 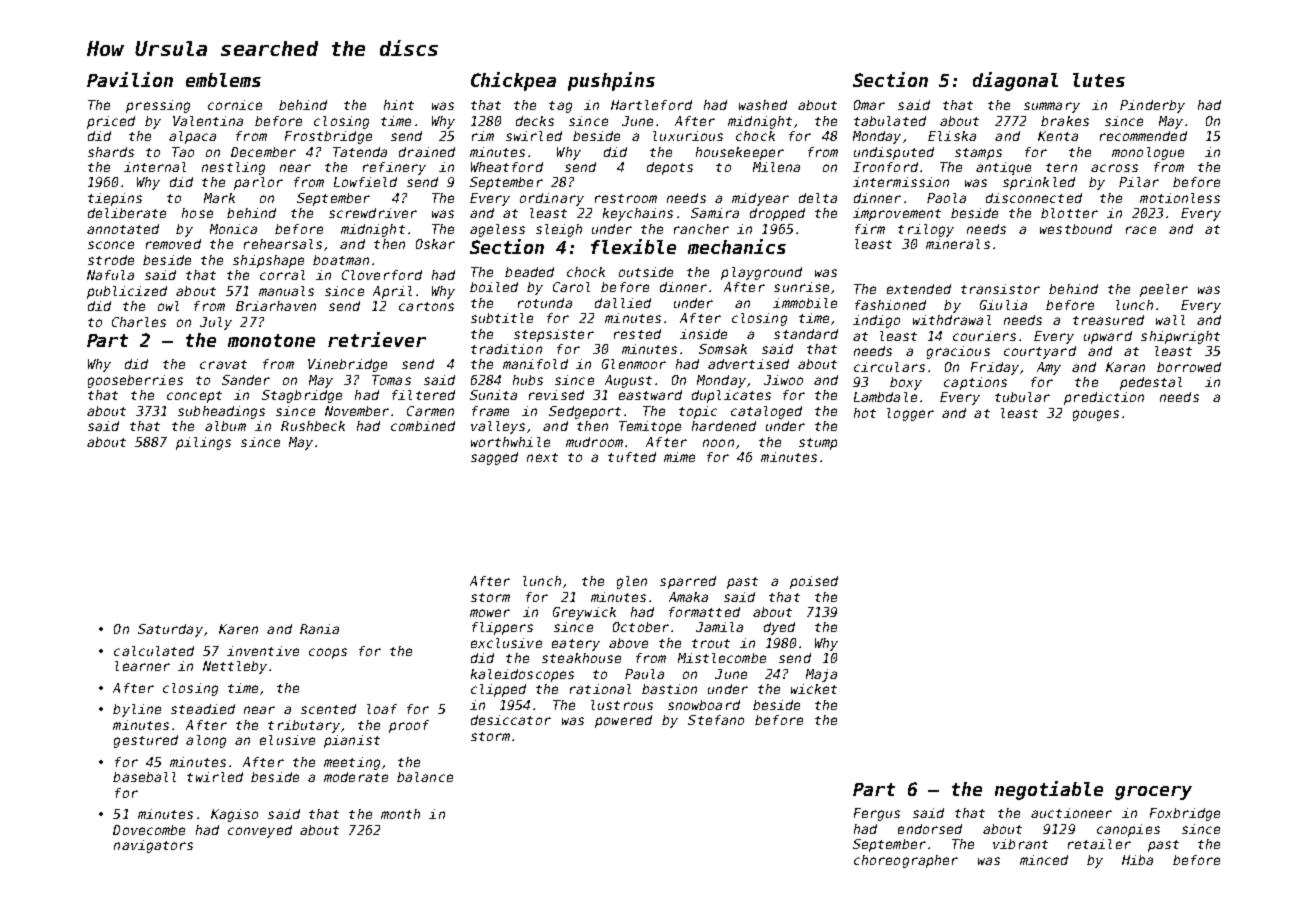 What do you see at coordinates (260, 831) in the document?
I see `conveyed` at bounding box center [260, 831].
